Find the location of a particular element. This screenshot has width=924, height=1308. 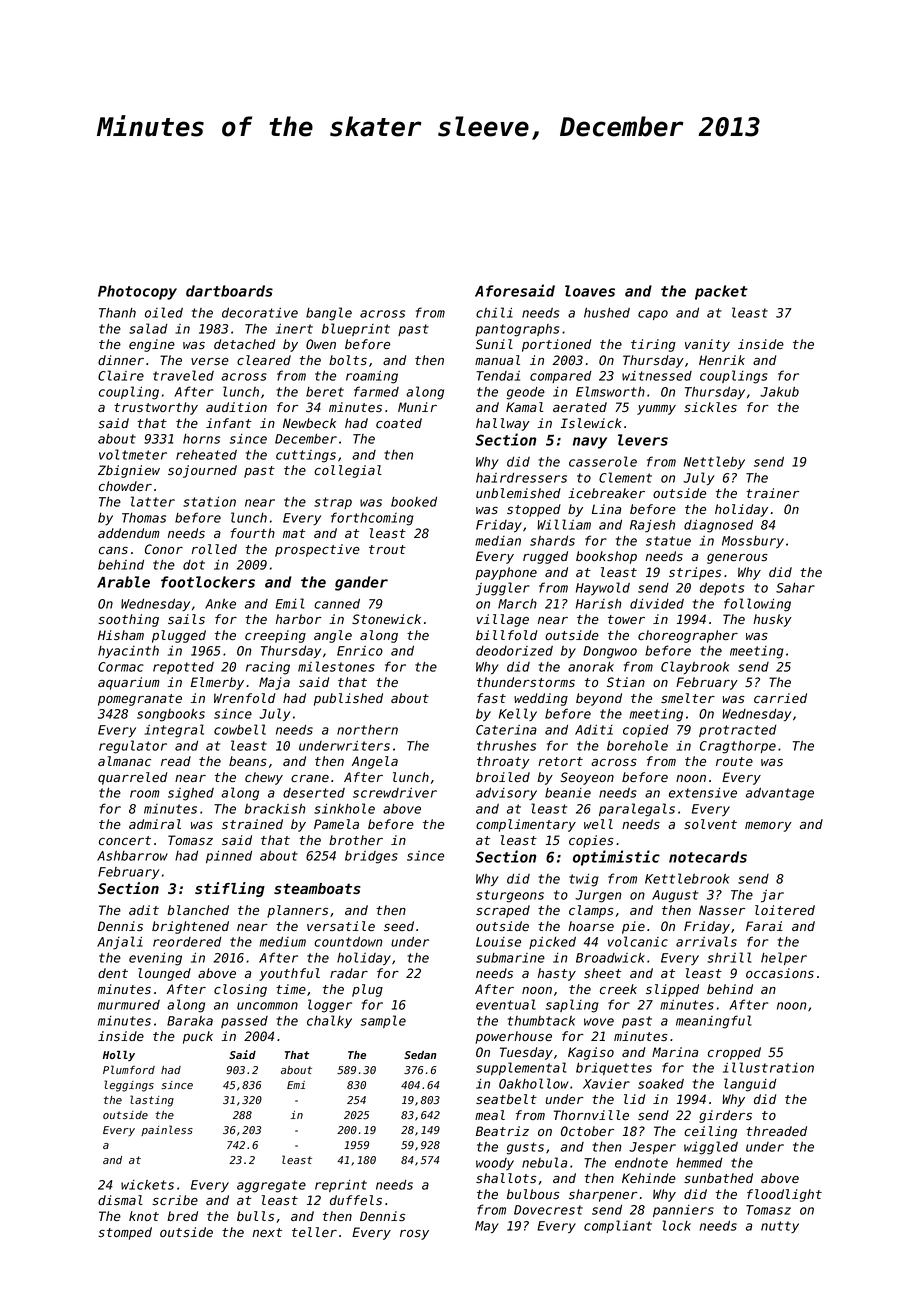

stopped is located at coordinates (534, 510).
